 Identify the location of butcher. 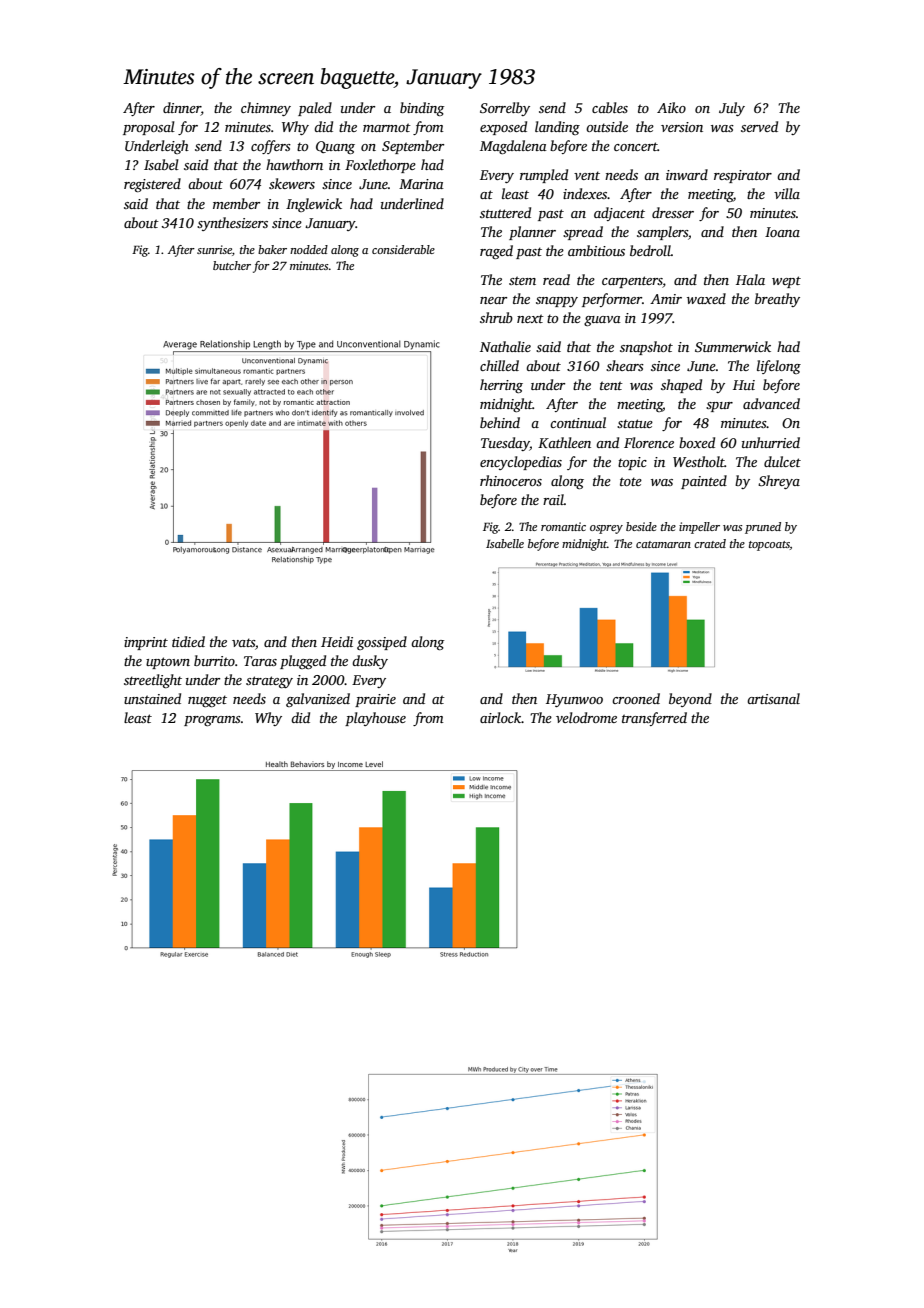
(232, 265).
